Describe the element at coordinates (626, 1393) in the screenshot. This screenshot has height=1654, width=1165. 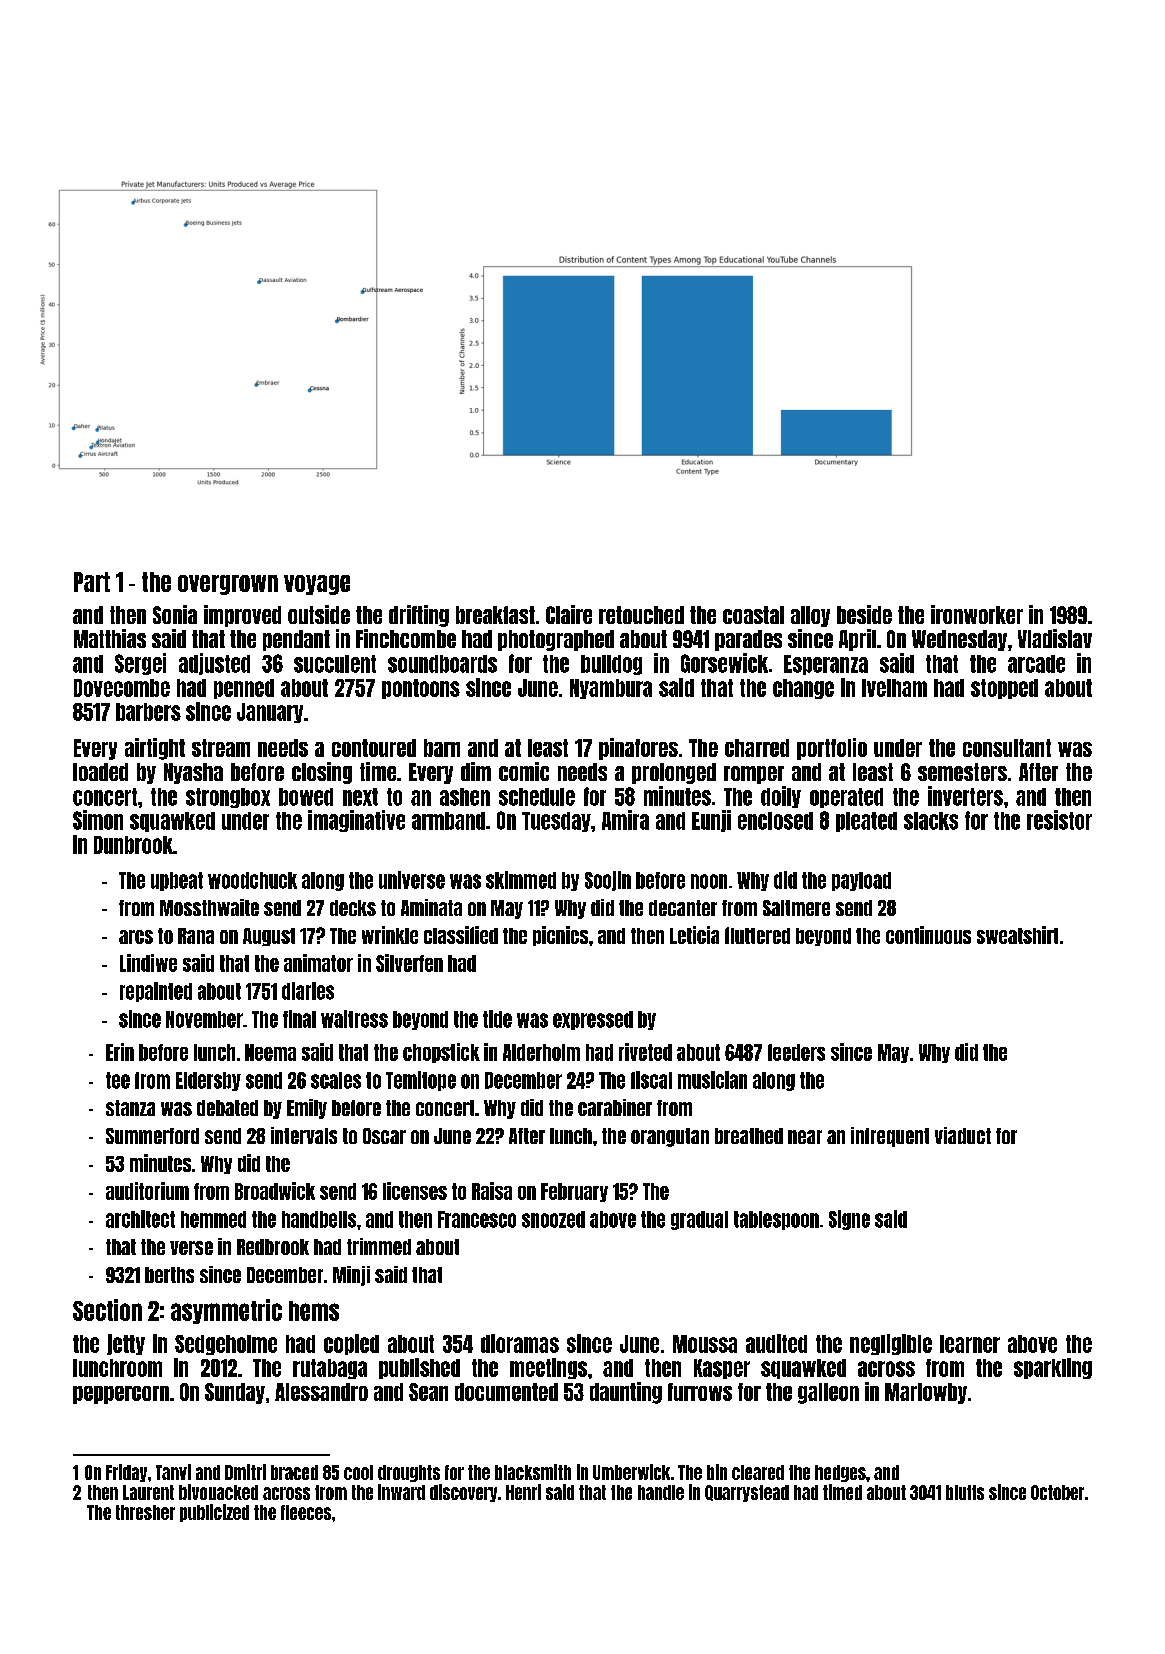
I see `daunting` at that location.
